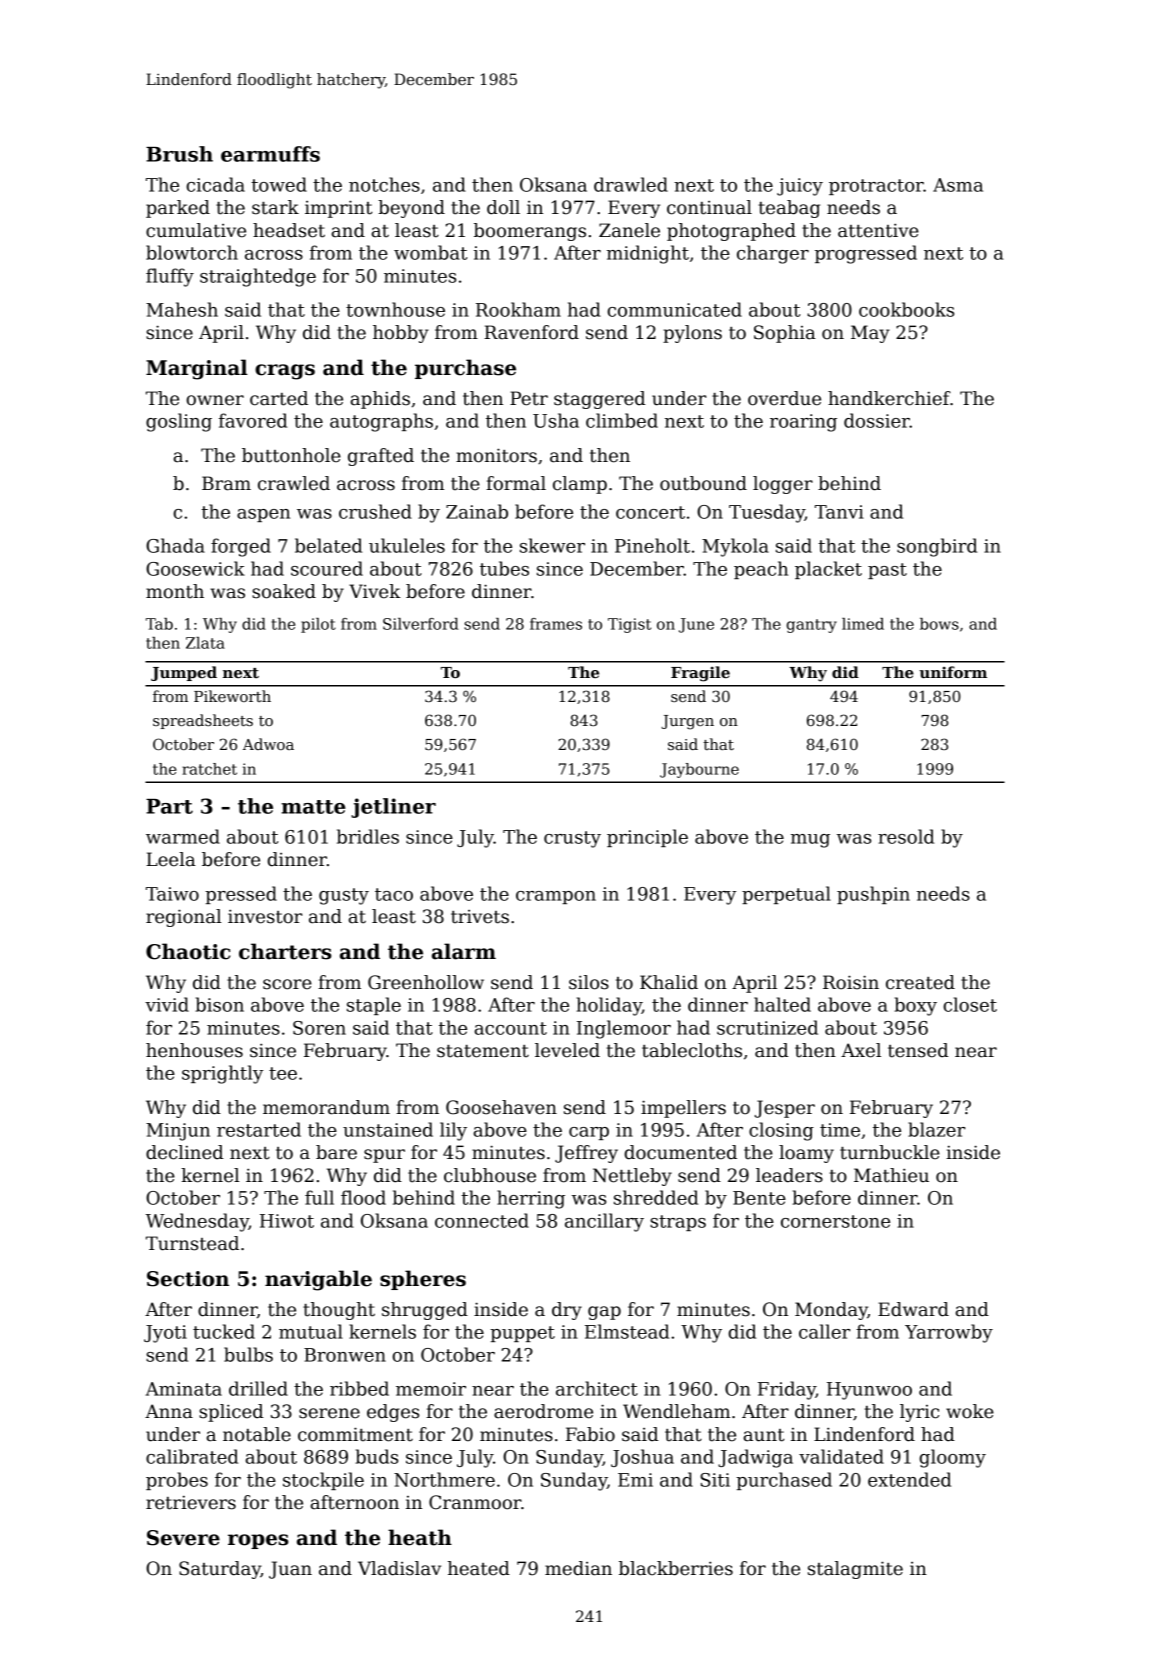 This page has height=1666, width=1150. What do you see at coordinates (920, 982) in the page?
I see `created` at bounding box center [920, 982].
